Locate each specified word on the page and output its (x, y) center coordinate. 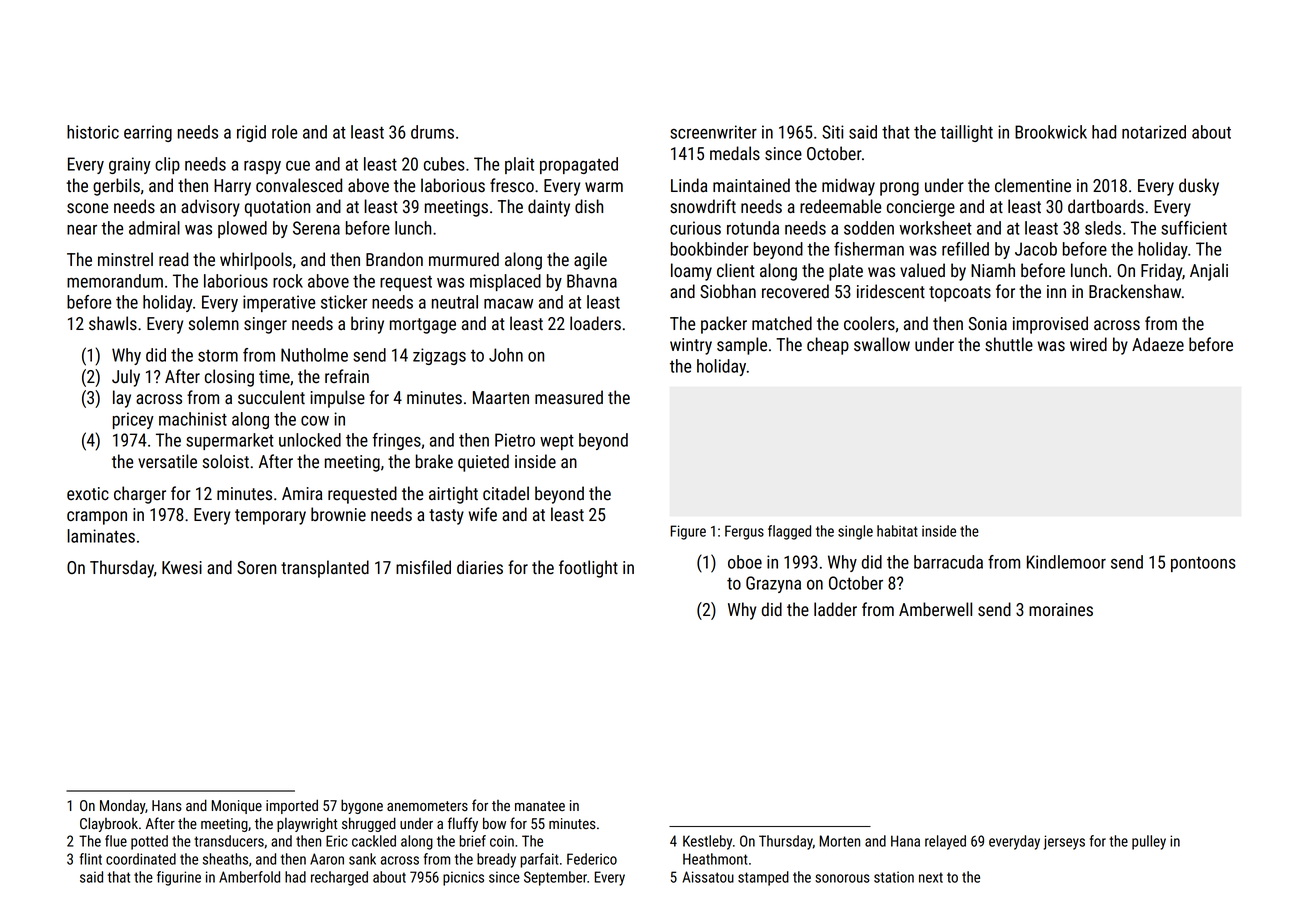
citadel (506, 493)
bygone (362, 806)
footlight (588, 569)
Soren (256, 568)
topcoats (960, 294)
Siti (833, 132)
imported (292, 806)
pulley (1149, 842)
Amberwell (935, 609)
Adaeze (1158, 344)
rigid (251, 133)
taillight (966, 133)
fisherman (869, 249)
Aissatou (708, 877)
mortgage (423, 326)
